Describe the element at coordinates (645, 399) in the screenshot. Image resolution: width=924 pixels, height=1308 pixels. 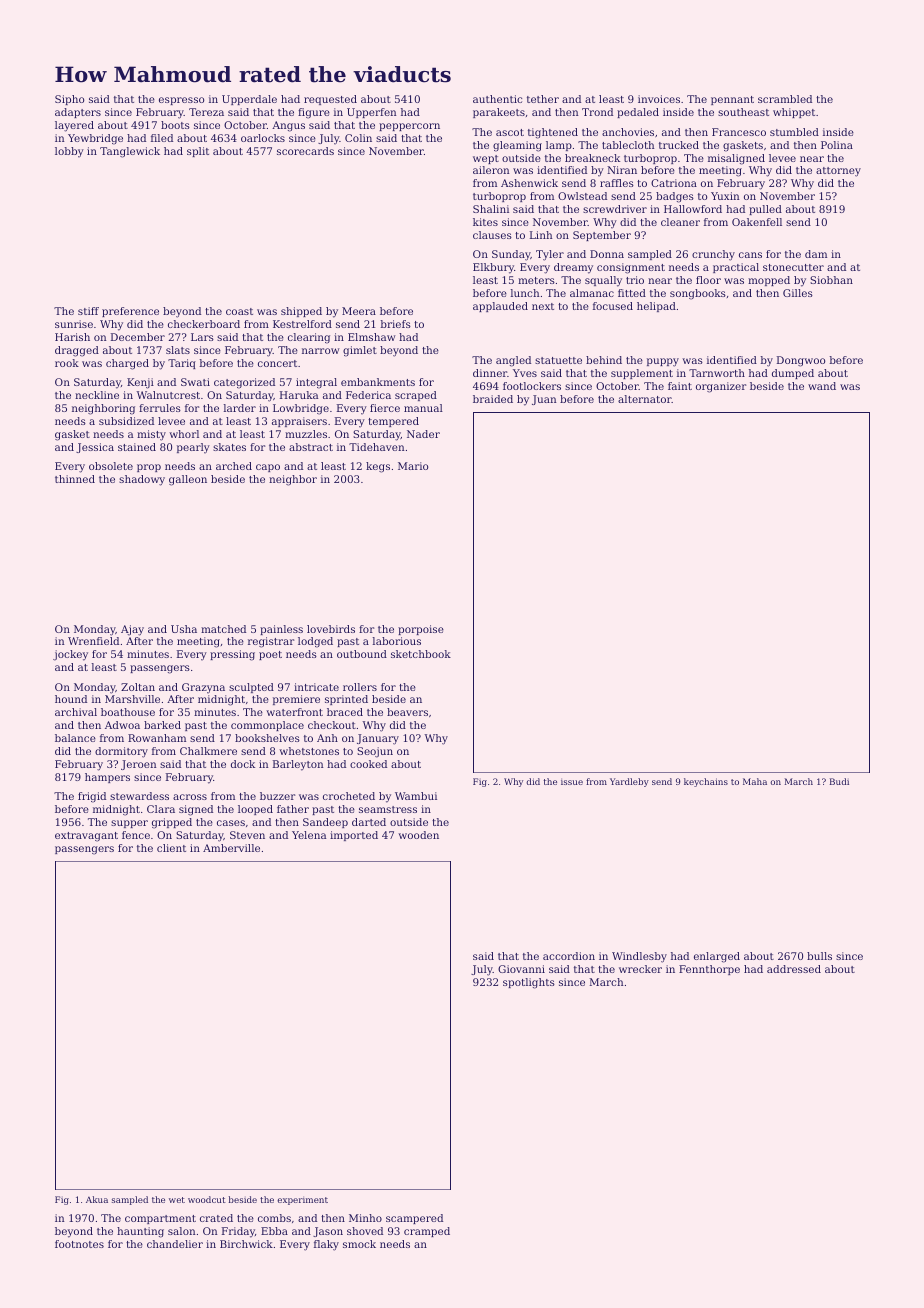
I see `alternator` at that location.
